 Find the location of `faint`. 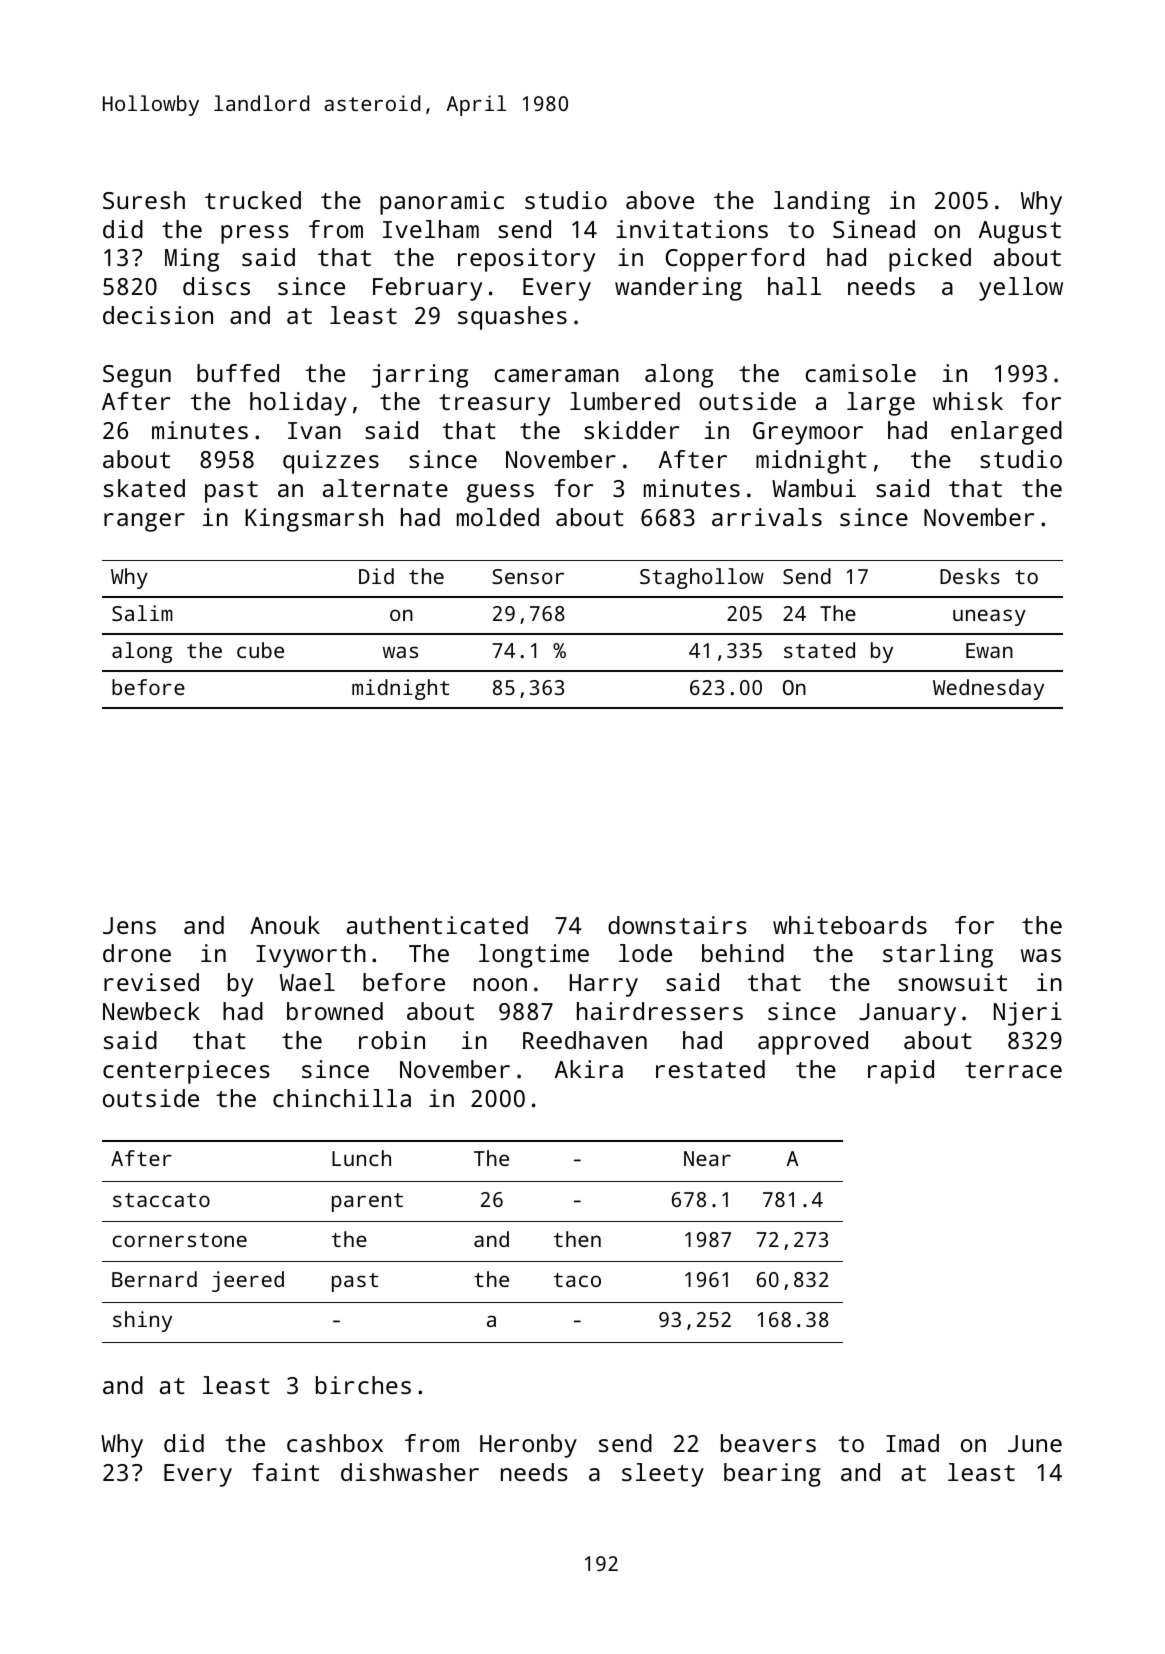

faint is located at coordinates (285, 1472).
